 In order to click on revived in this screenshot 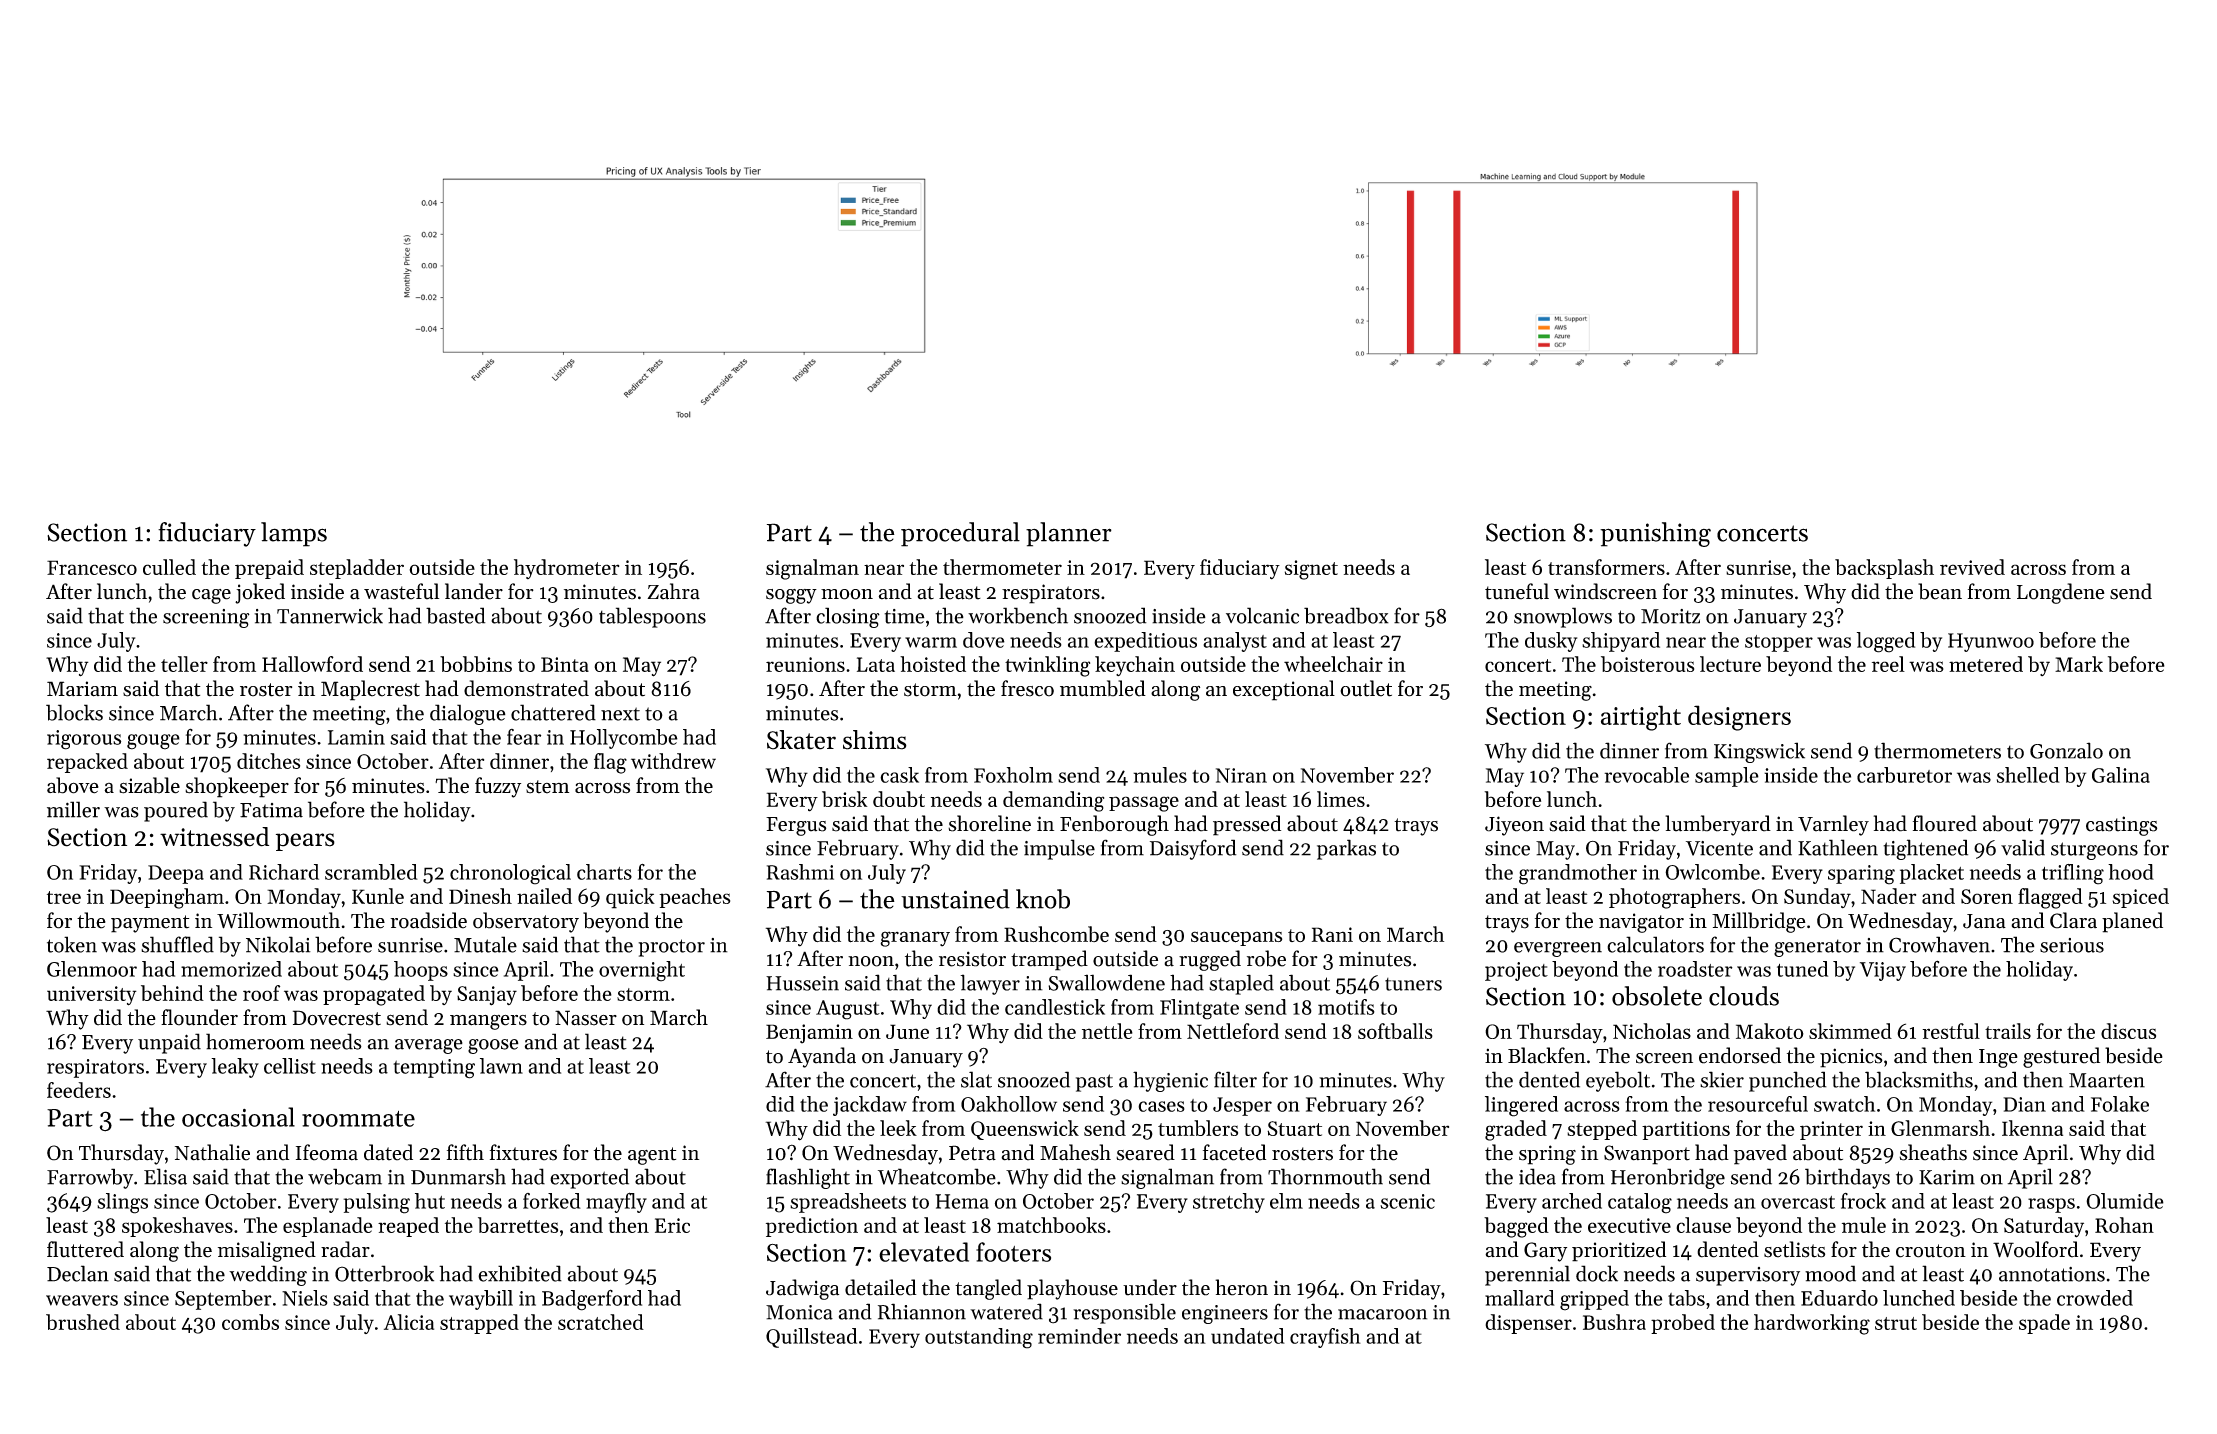, I will do `click(1972, 567)`.
